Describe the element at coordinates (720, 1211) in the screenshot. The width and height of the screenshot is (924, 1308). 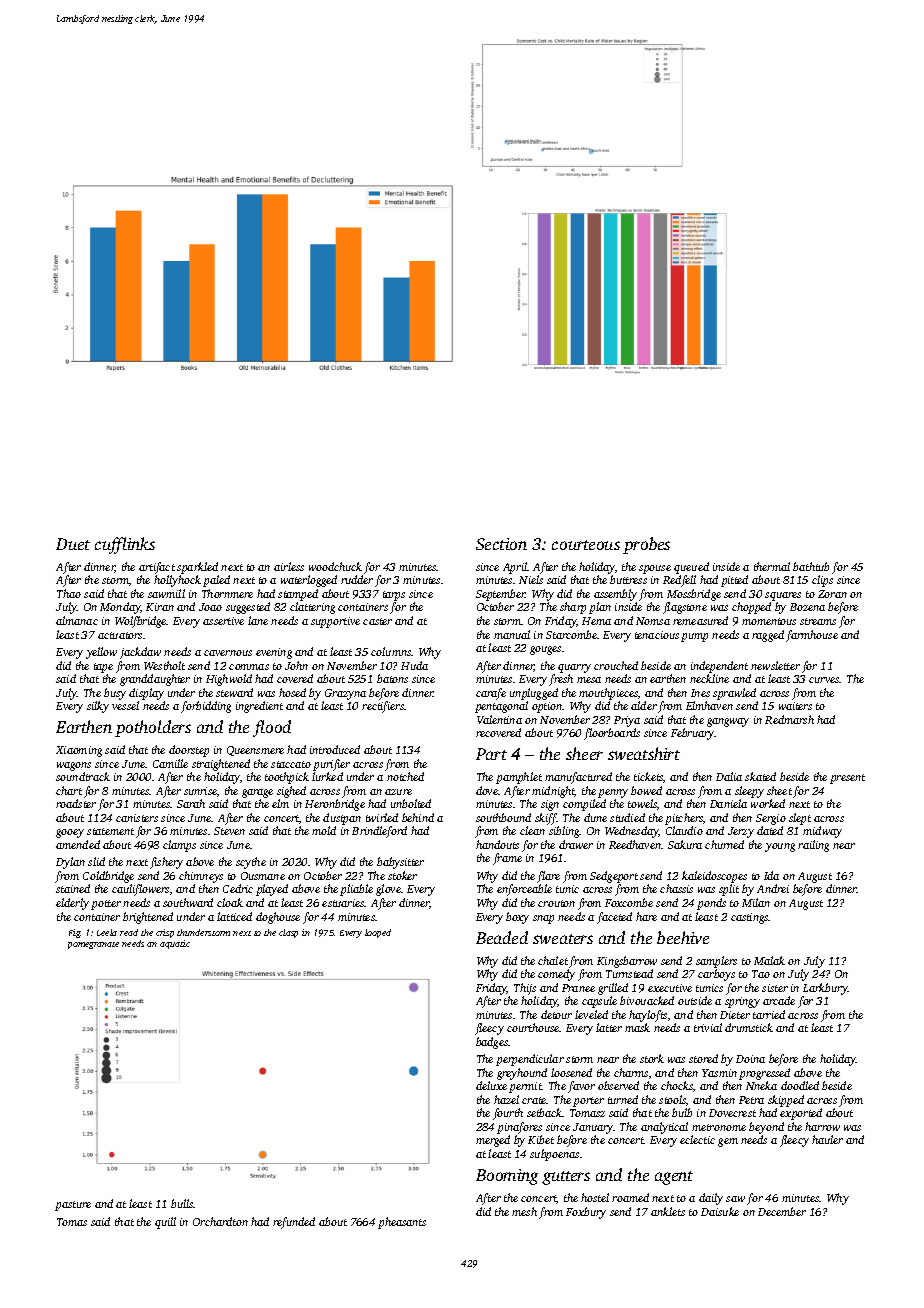
I see `Daisuke` at that location.
